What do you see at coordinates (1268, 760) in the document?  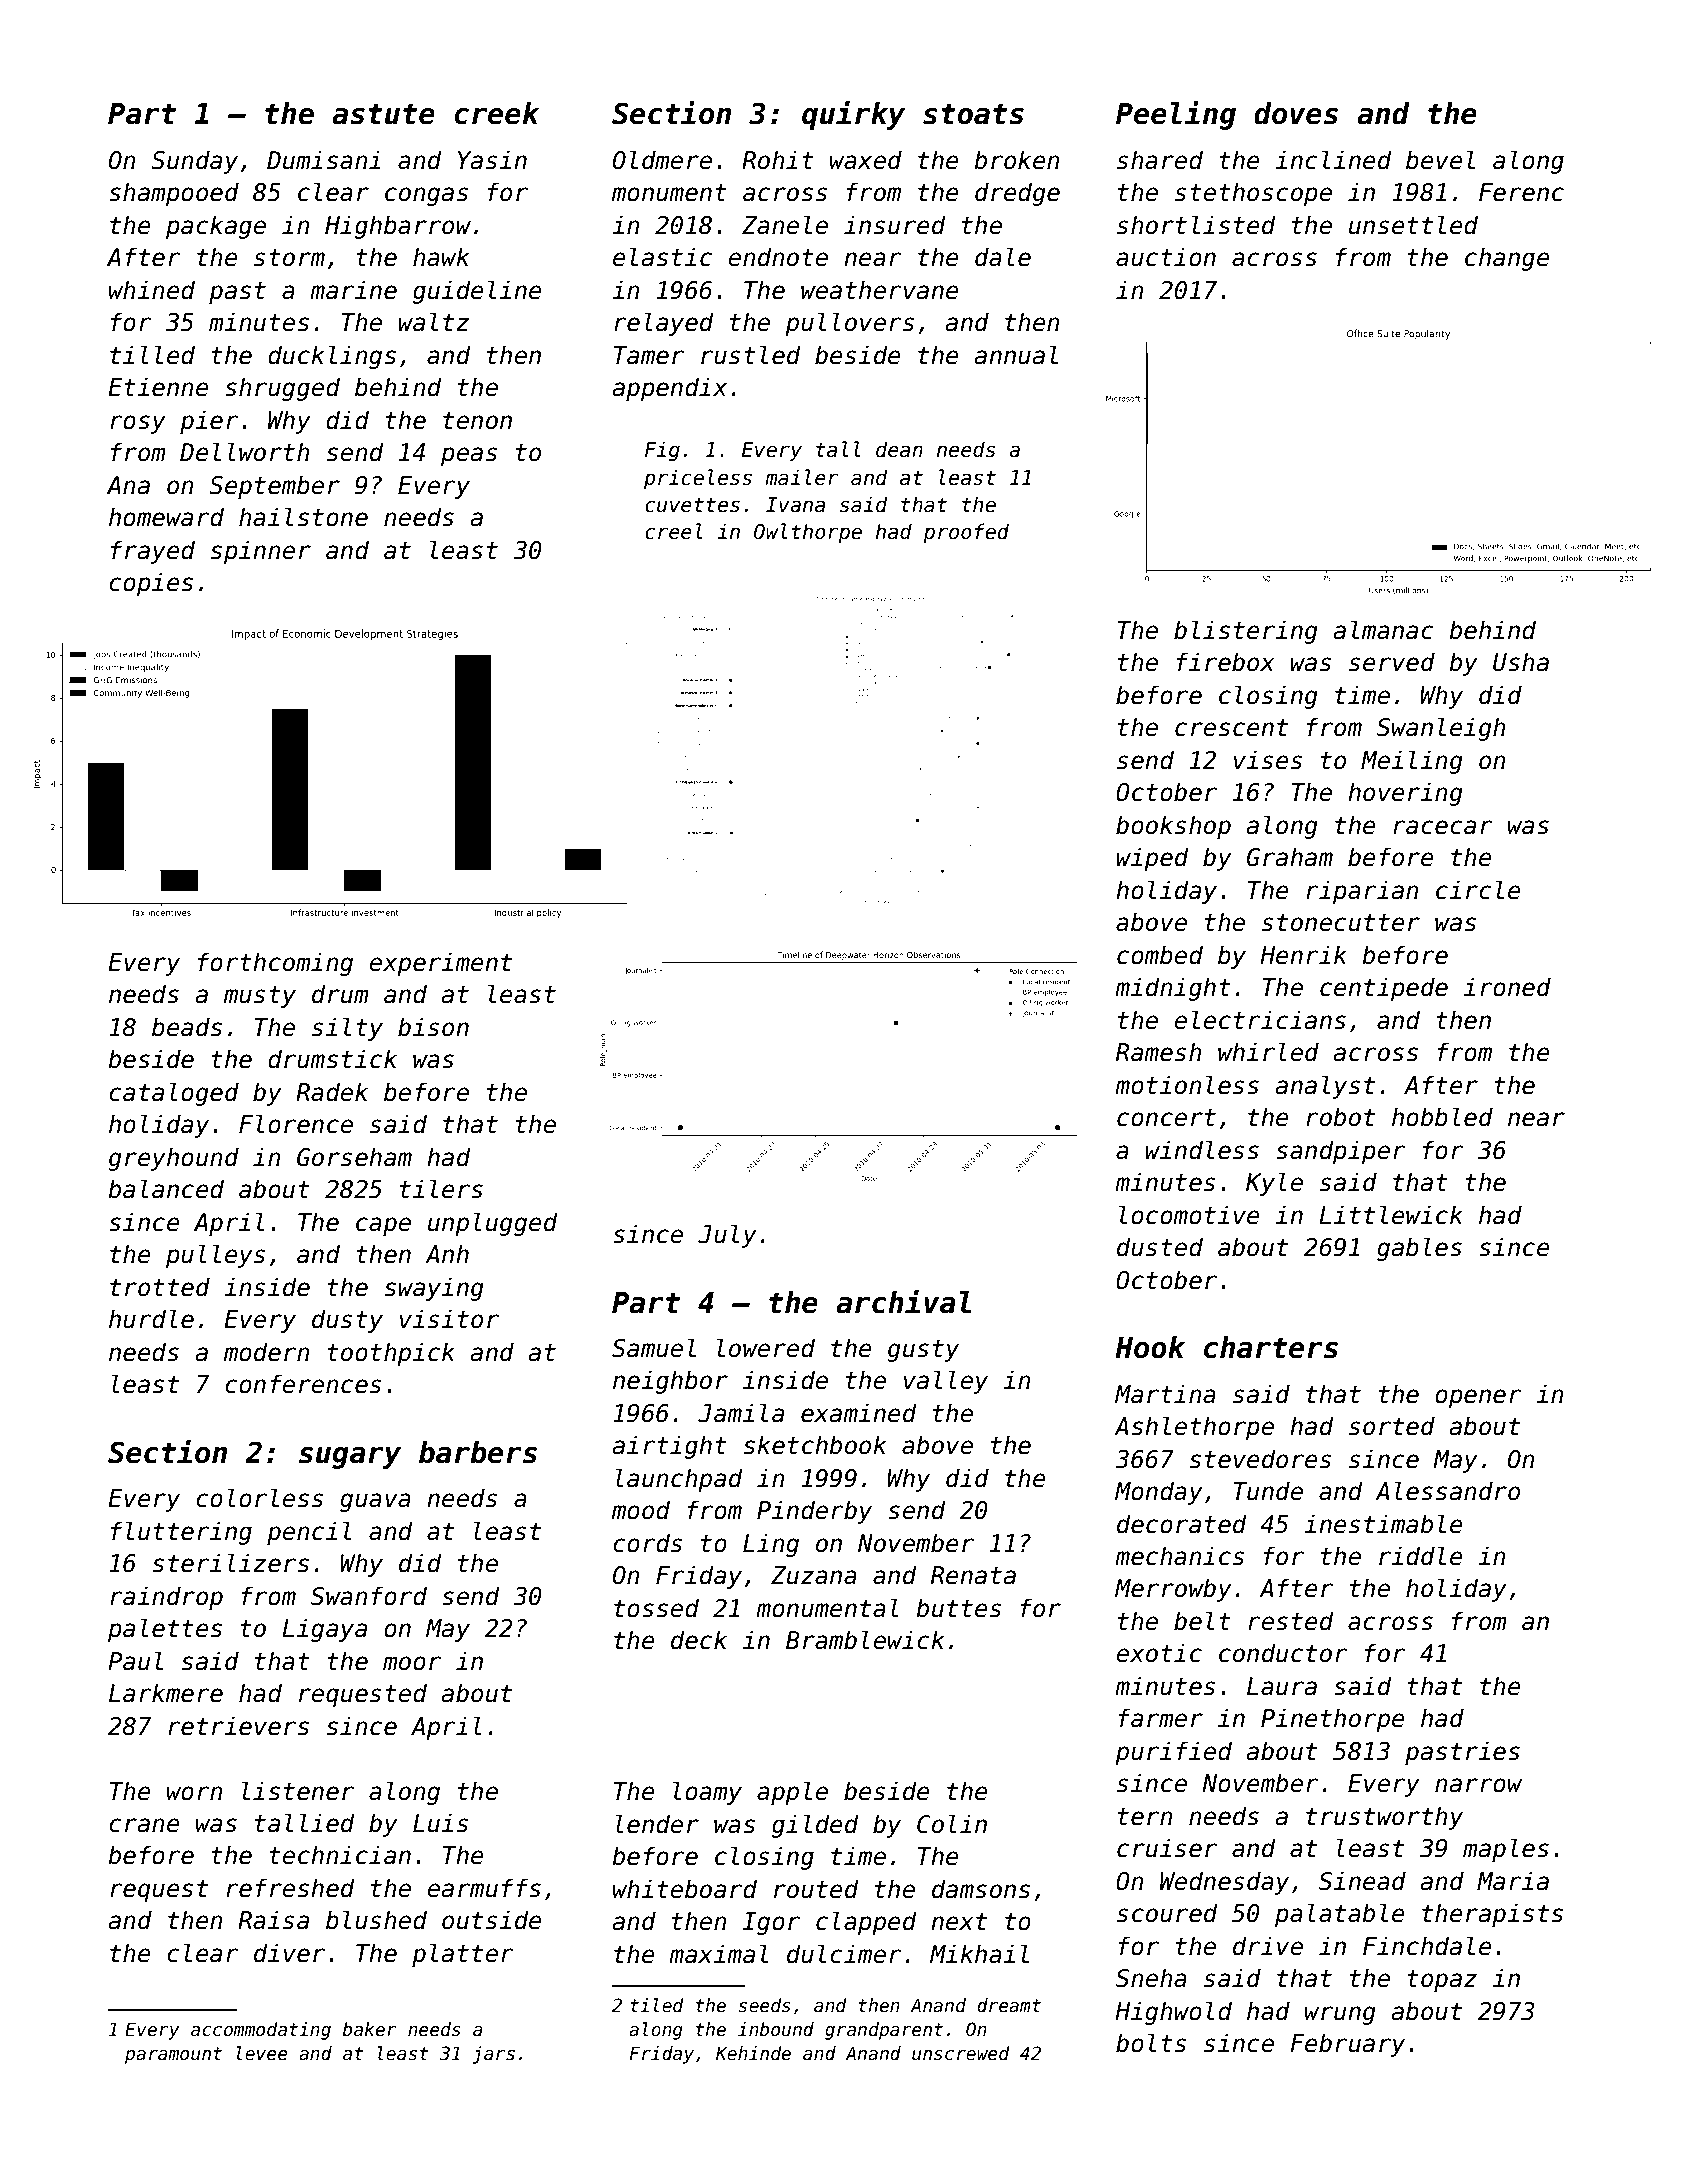 I see `vises` at bounding box center [1268, 760].
